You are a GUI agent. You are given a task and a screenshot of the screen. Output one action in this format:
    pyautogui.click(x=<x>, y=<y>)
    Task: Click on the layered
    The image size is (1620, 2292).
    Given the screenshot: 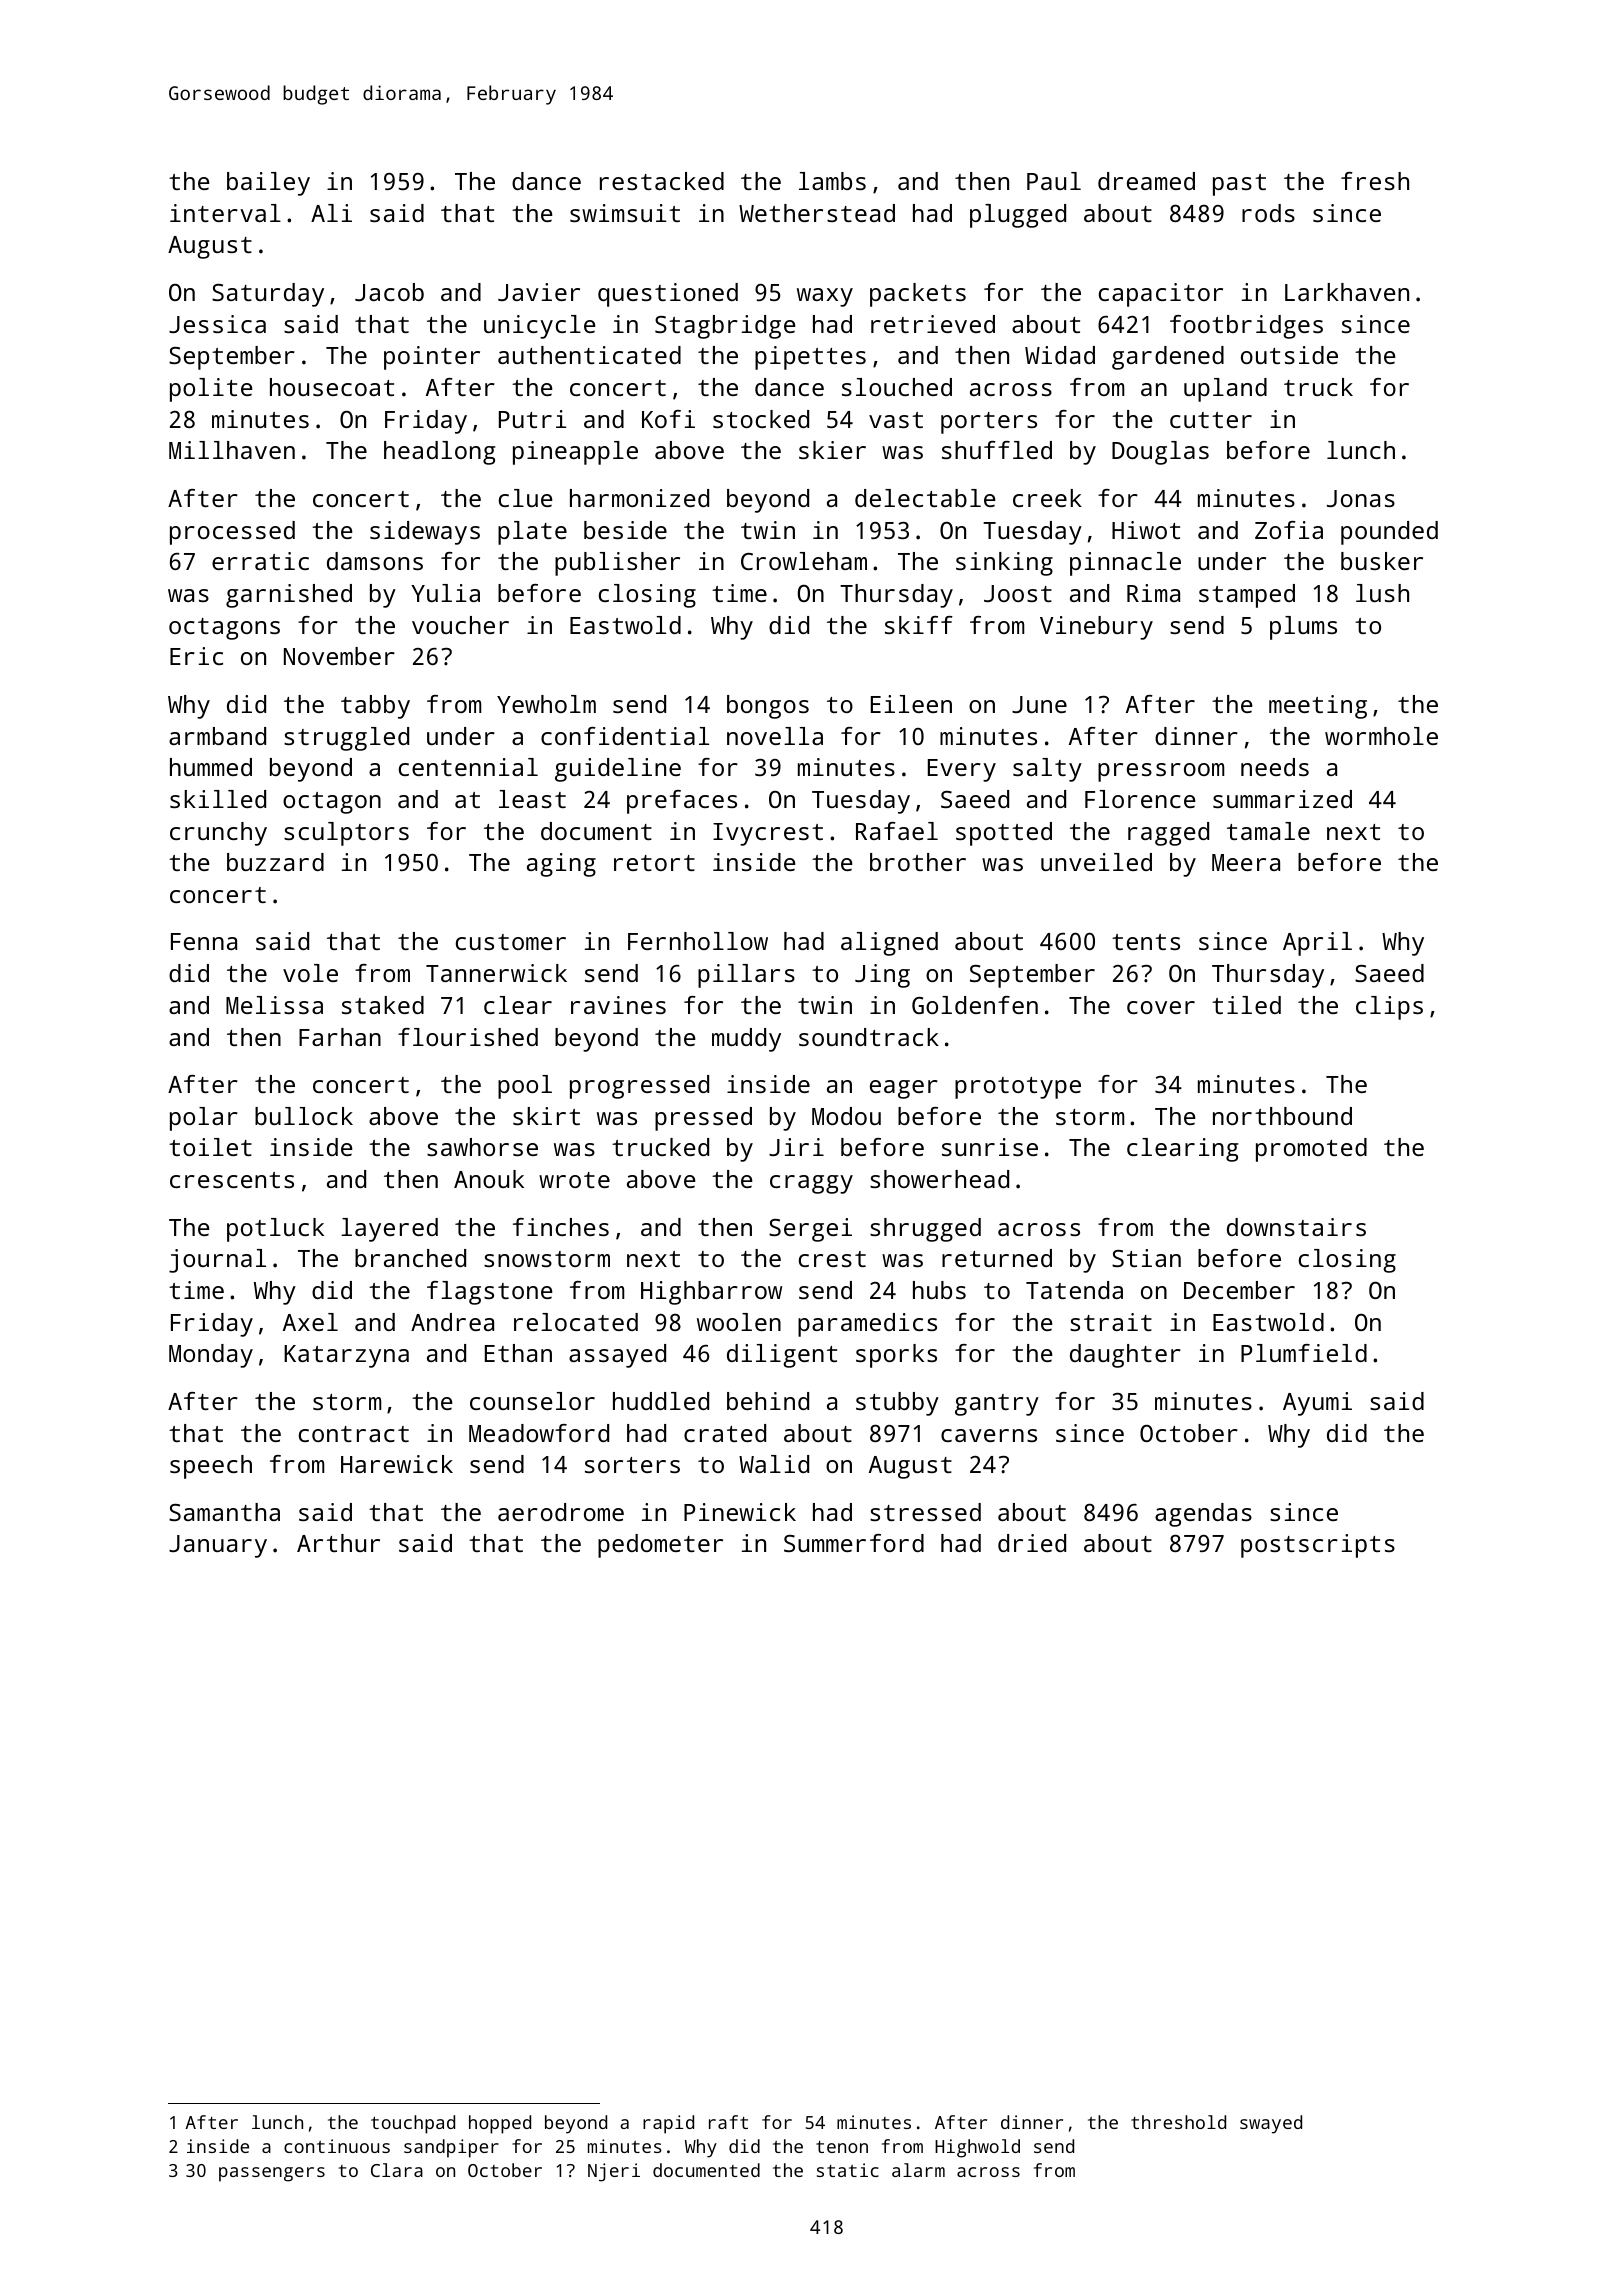 What is the action you would take?
    pyautogui.click(x=389, y=1230)
